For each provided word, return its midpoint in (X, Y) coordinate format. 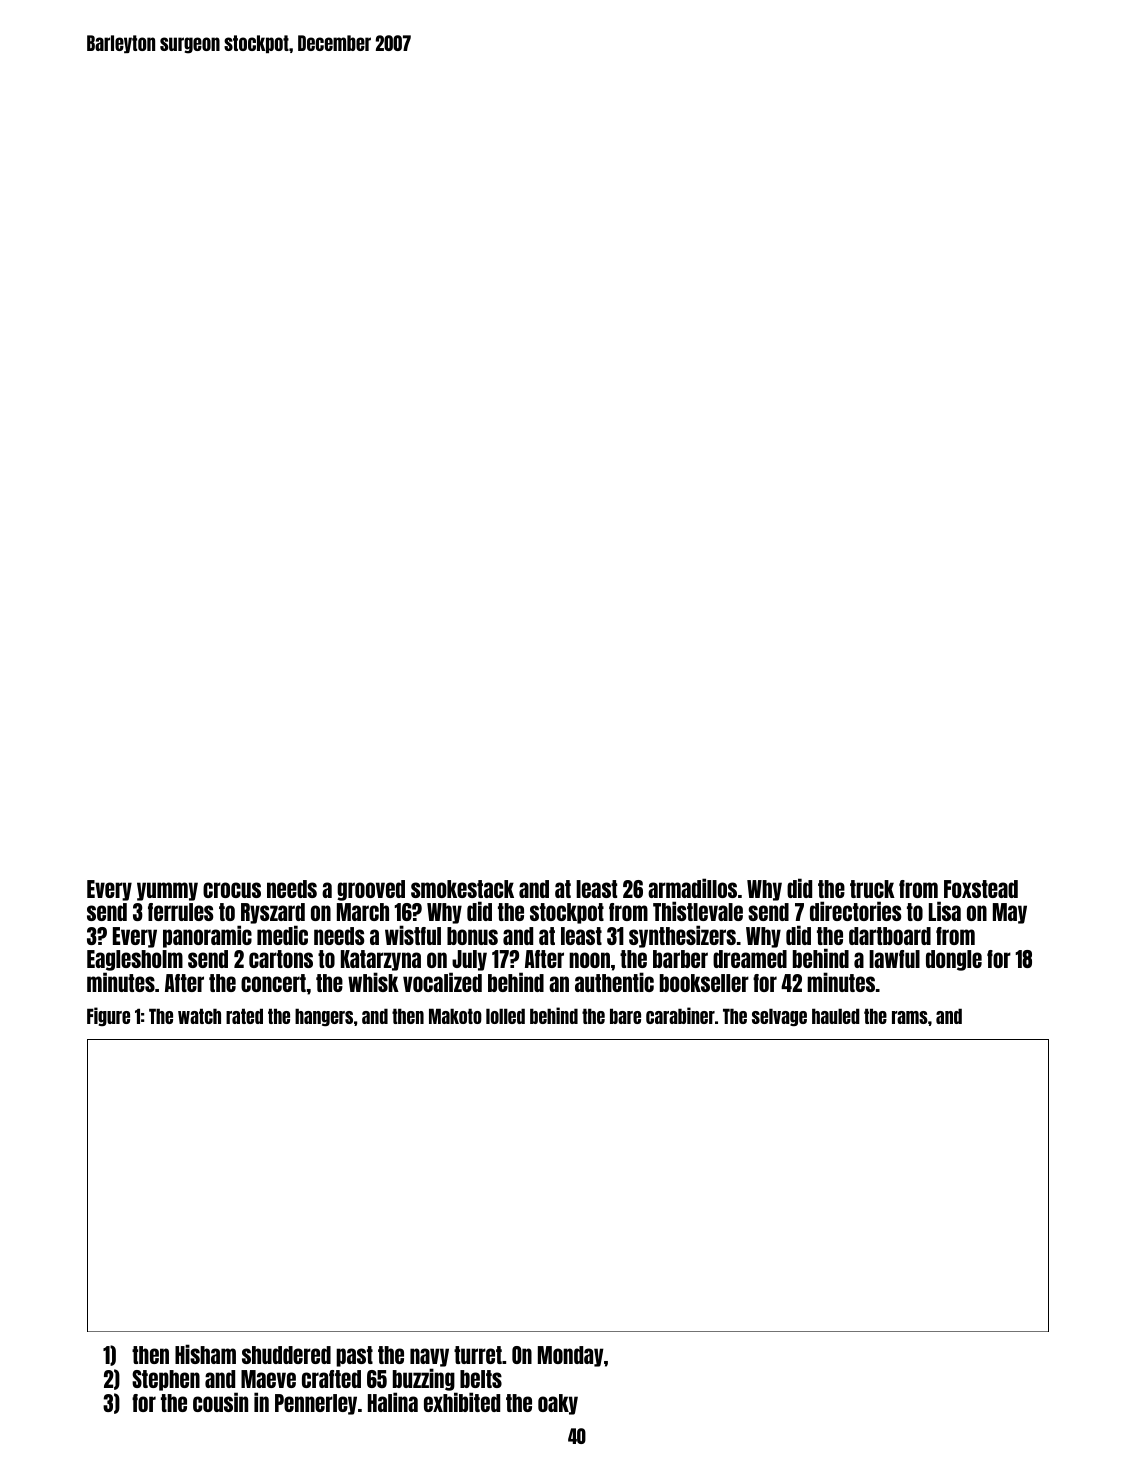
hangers (324, 1017)
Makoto (455, 1016)
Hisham (205, 1354)
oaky (558, 1404)
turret (478, 1355)
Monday (571, 1356)
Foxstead (981, 889)
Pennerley (316, 1404)
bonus (472, 936)
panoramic (207, 936)
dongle (954, 960)
